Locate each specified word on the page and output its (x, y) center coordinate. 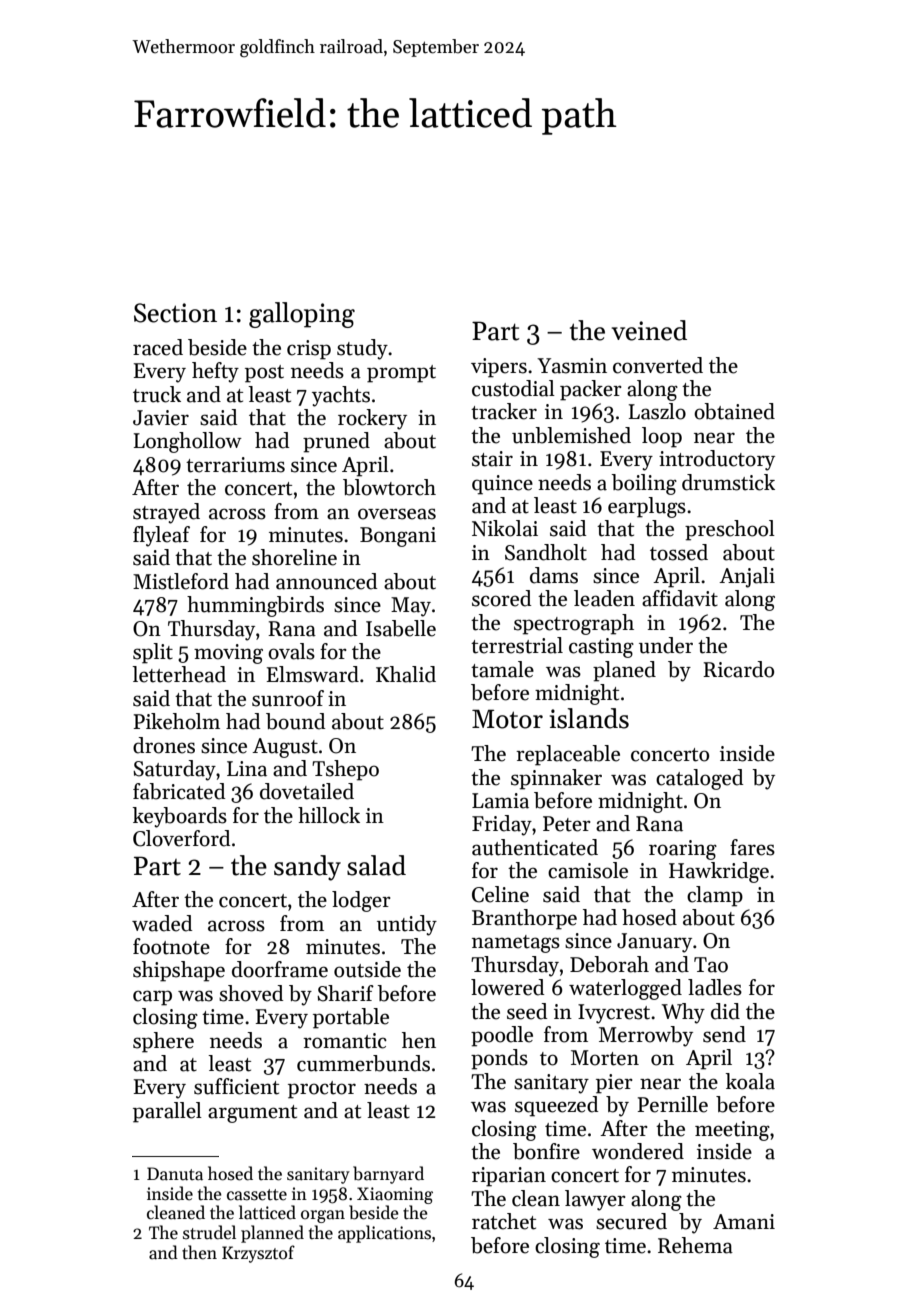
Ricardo (738, 669)
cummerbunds (363, 1063)
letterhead (179, 674)
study (362, 349)
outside (367, 969)
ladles (715, 987)
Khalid (406, 674)
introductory (717, 460)
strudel (209, 1232)
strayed (166, 513)
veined (649, 330)
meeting (732, 1131)
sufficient (236, 1086)
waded (162, 923)
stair (492, 459)
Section (175, 313)
